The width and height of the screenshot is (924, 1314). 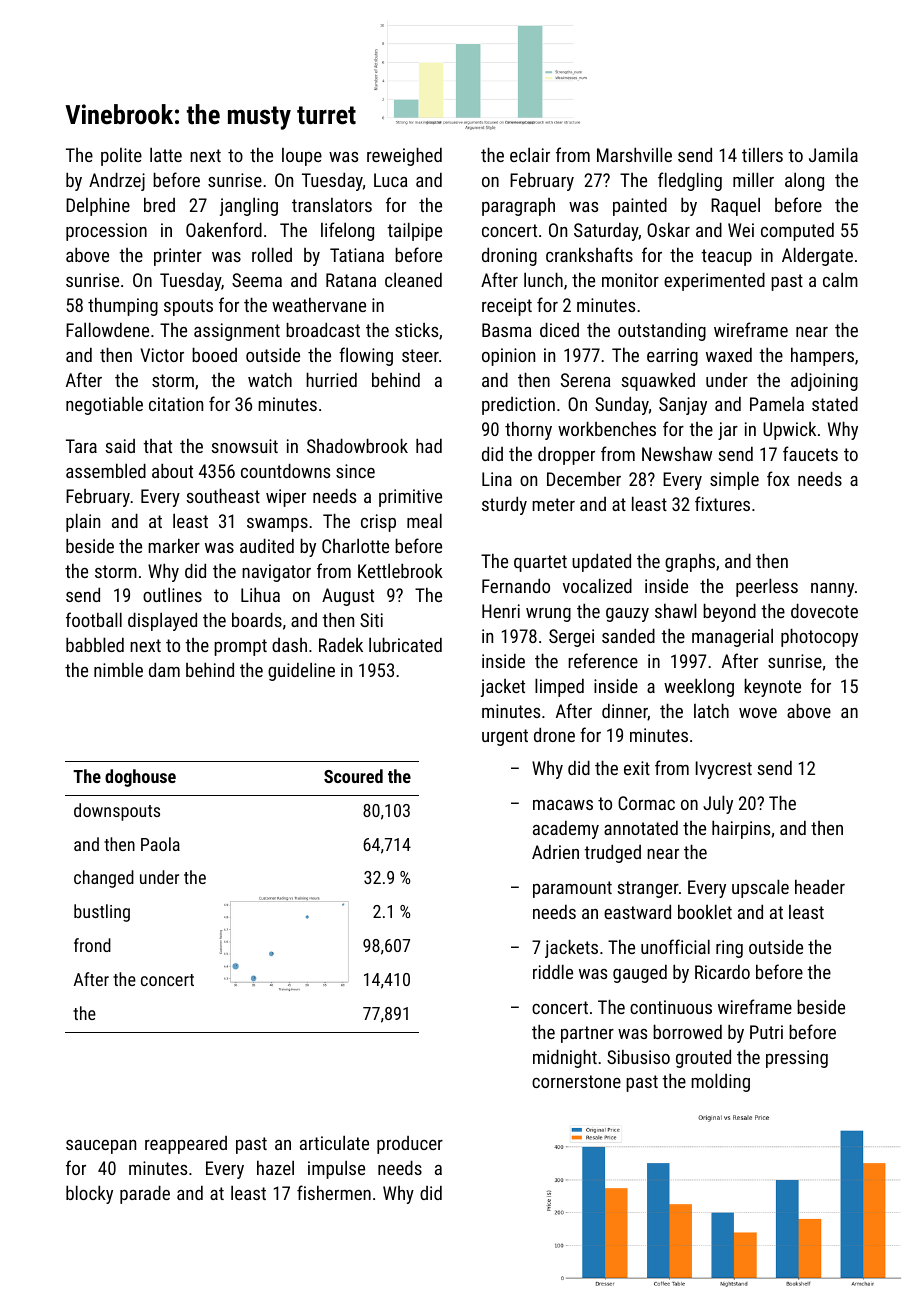 I want to click on hairpins, so click(x=741, y=829).
